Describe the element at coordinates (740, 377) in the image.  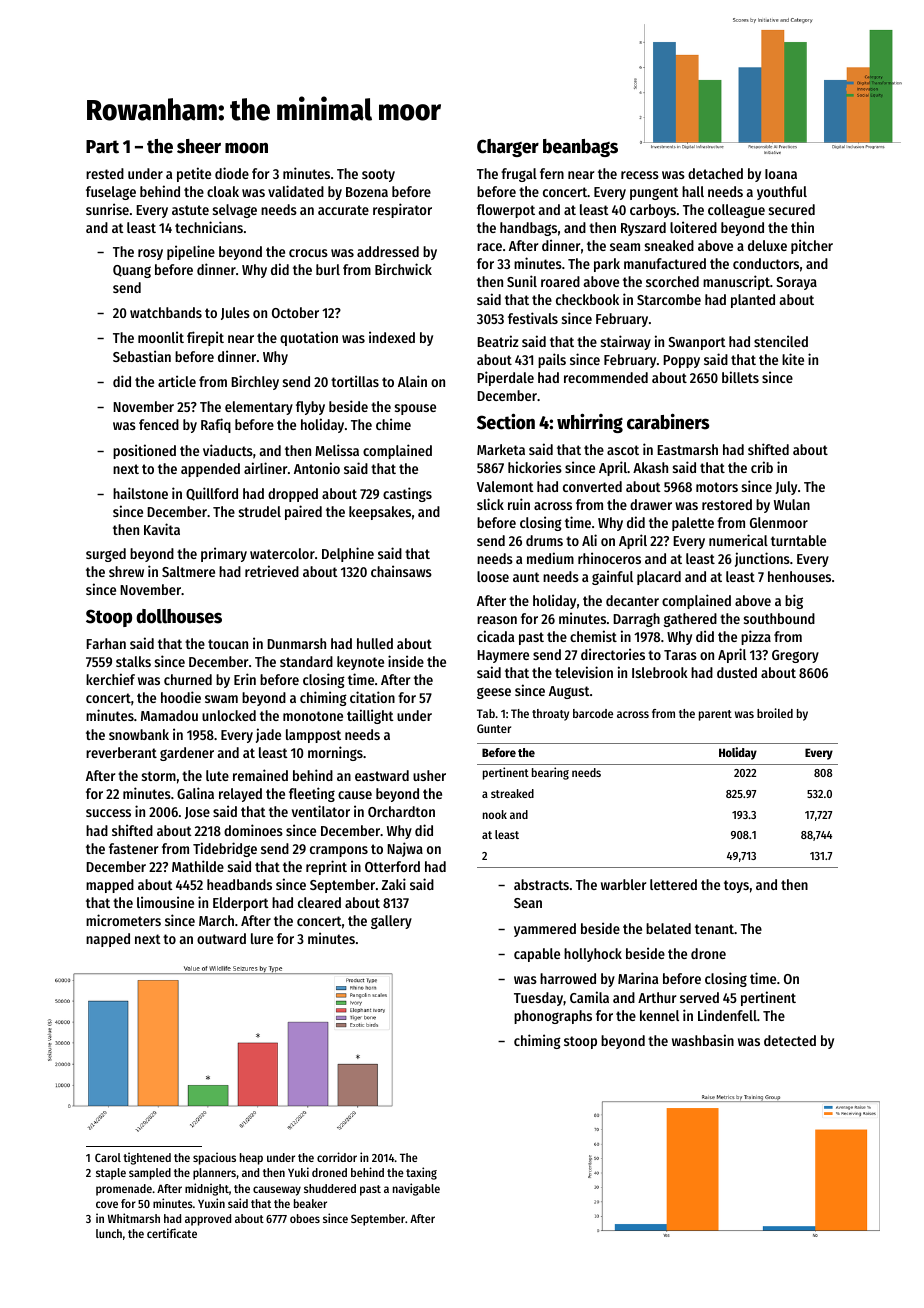
I see `billets` at that location.
